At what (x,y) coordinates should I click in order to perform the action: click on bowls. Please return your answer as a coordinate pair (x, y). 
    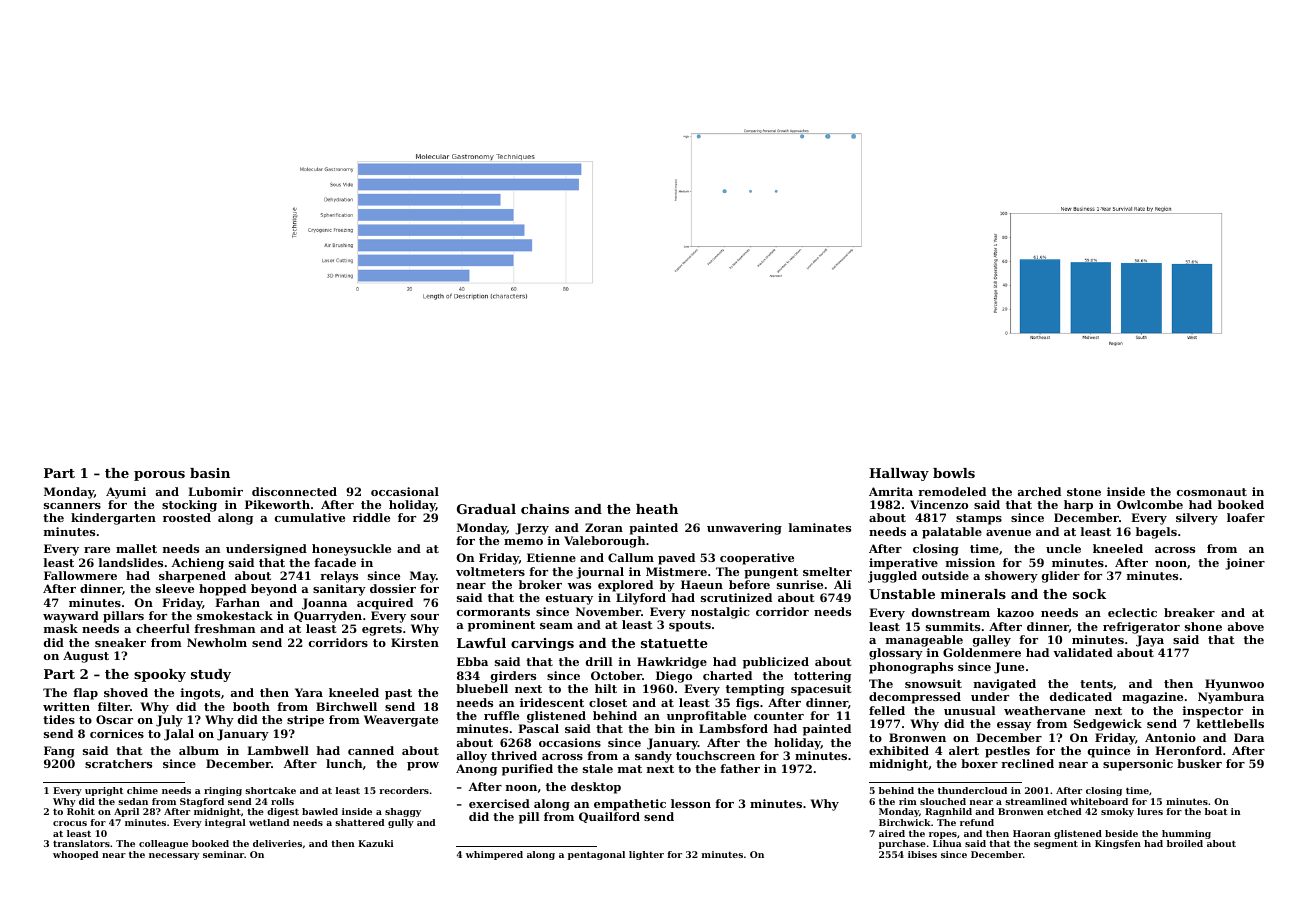
    Looking at the image, I should click on (954, 473).
